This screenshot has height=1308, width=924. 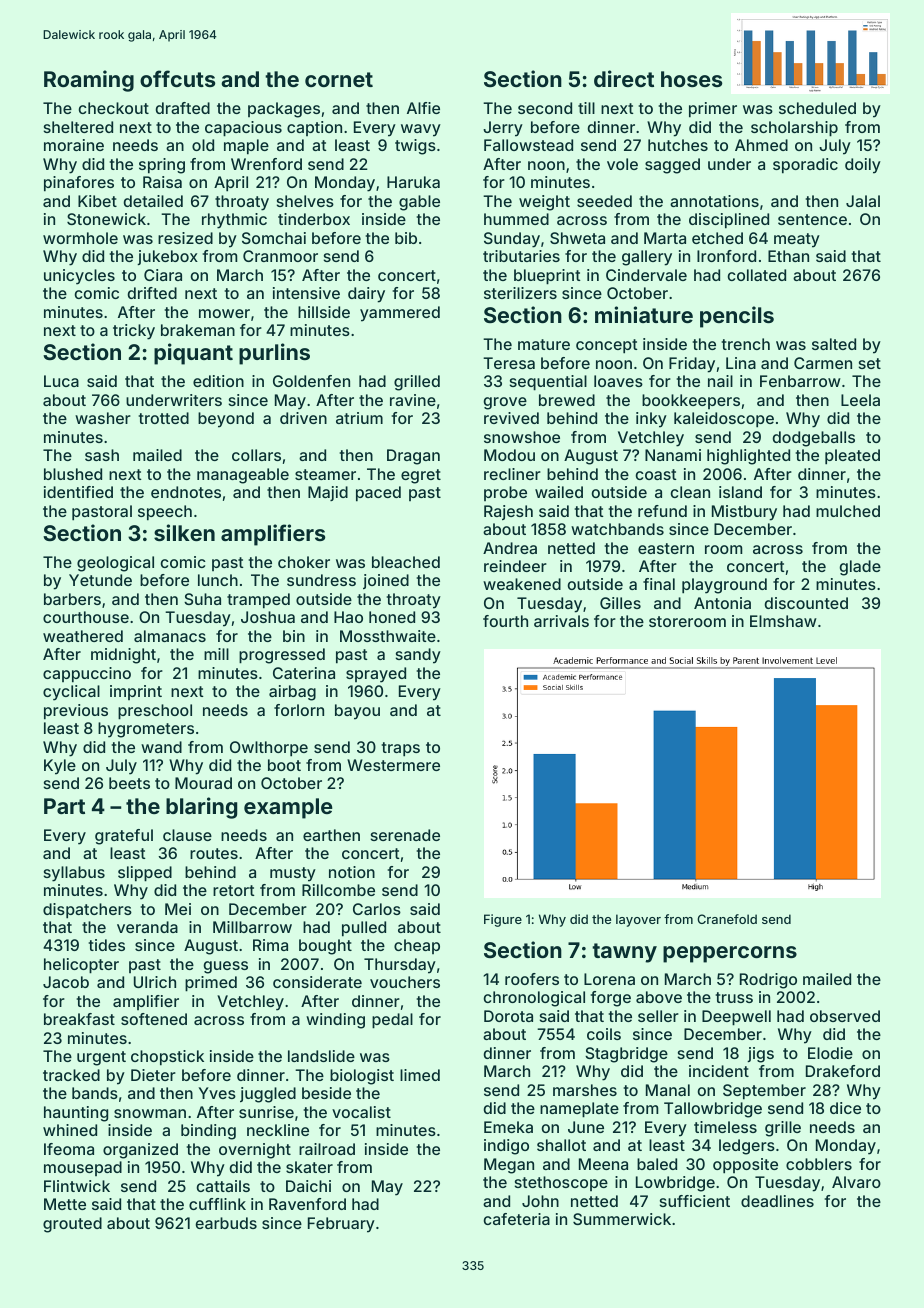 I want to click on Dorota, so click(x=508, y=1016).
